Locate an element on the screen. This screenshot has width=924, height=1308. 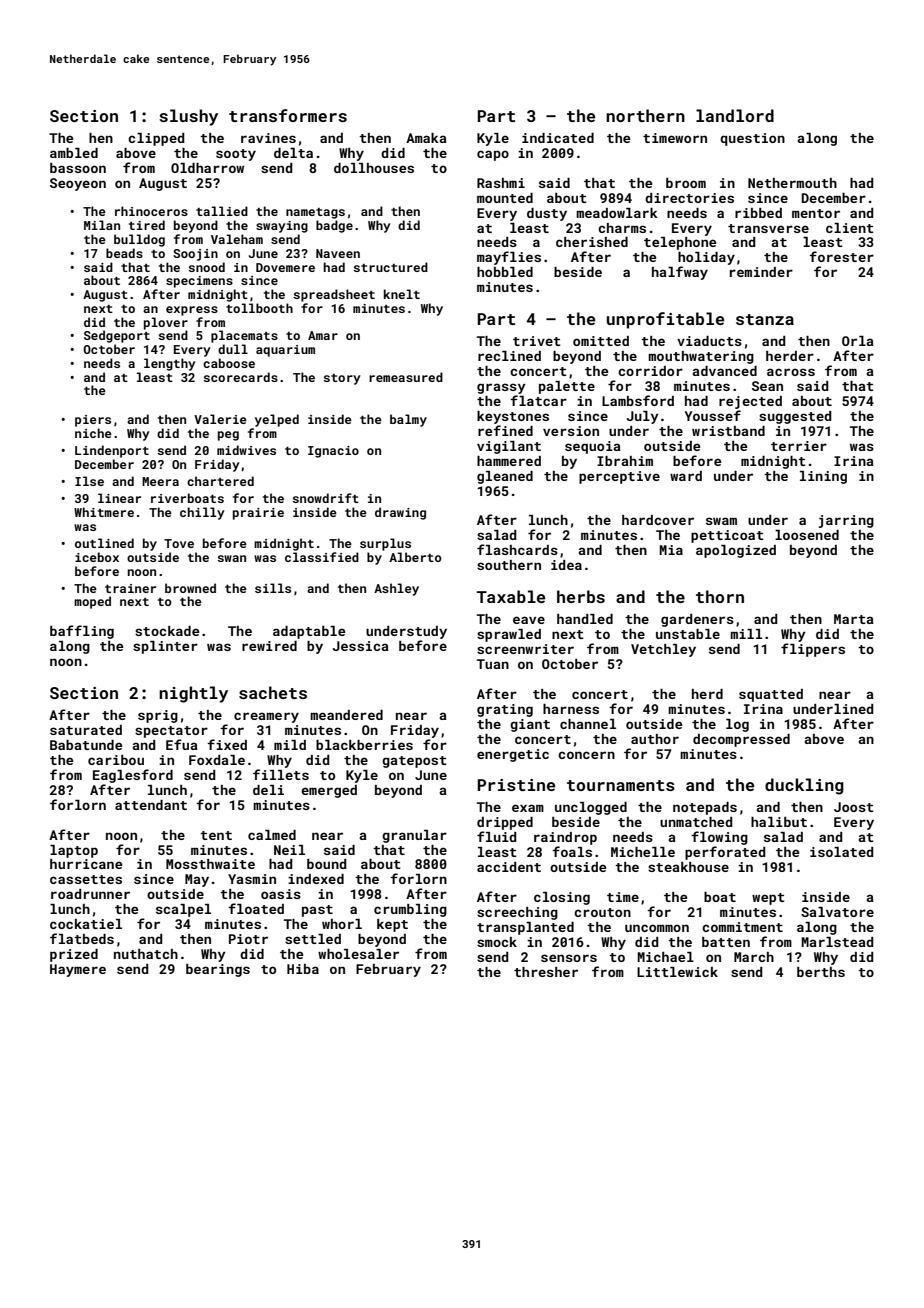
palette is located at coordinates (567, 387).
